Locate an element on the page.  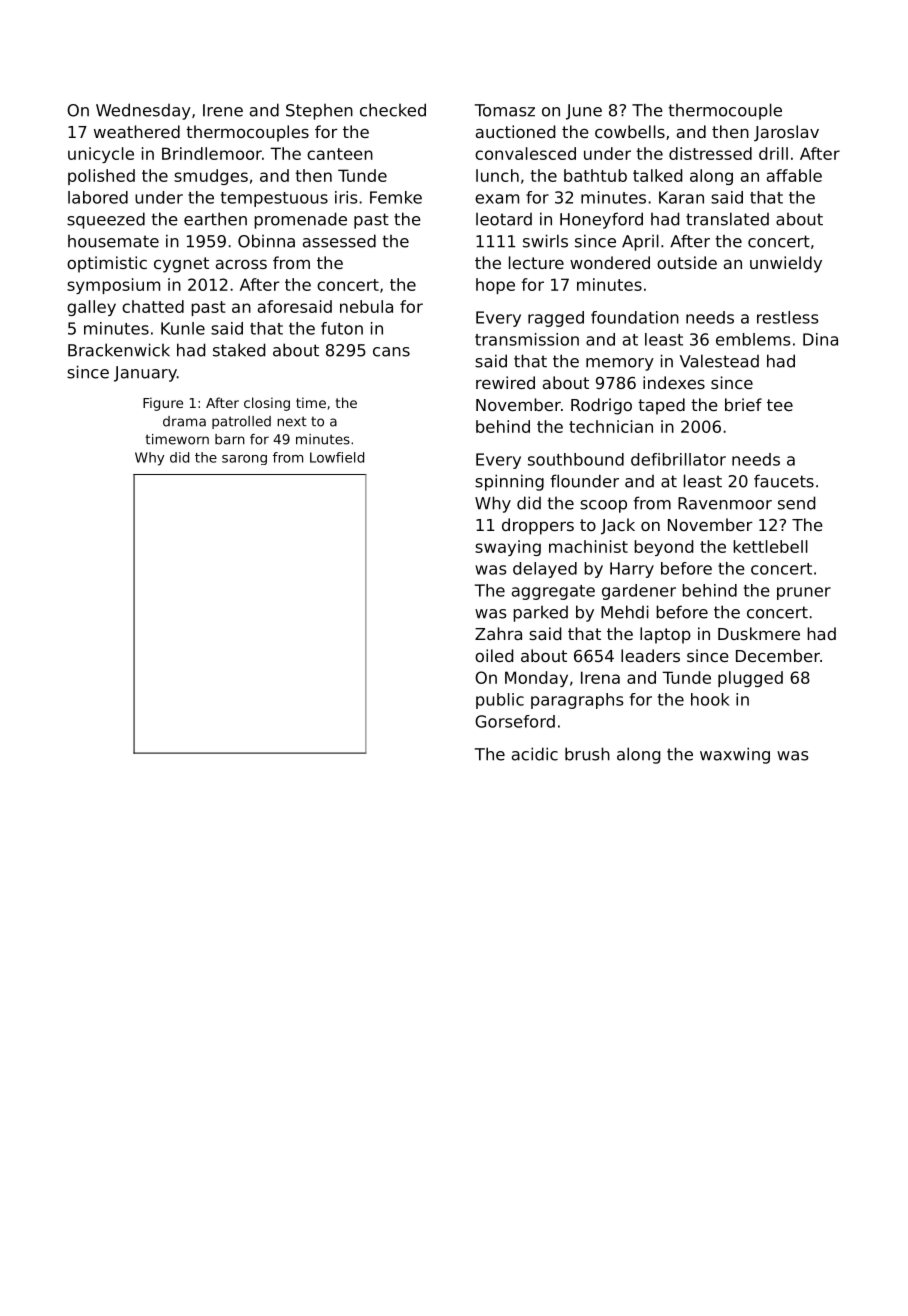
acidic is located at coordinates (535, 754).
